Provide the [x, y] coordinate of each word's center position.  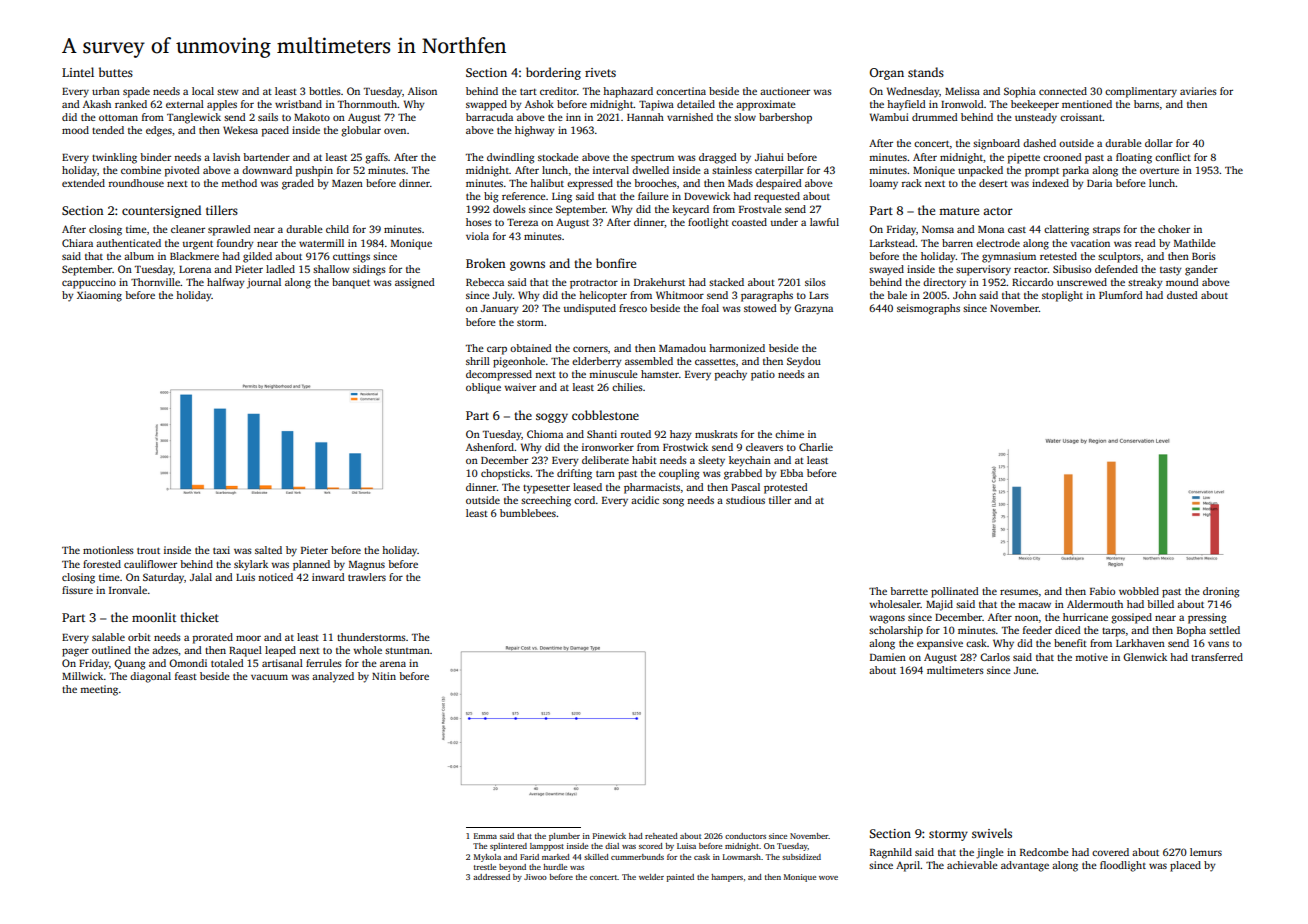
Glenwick [1145, 657]
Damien [888, 657]
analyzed [333, 677]
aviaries [1198, 91]
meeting [99, 690]
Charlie [816, 447]
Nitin [384, 676]
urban [106, 91]
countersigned [161, 211]
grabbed [743, 474]
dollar [1159, 143]
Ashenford [490, 447]
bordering [553, 73]
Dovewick [707, 196]
